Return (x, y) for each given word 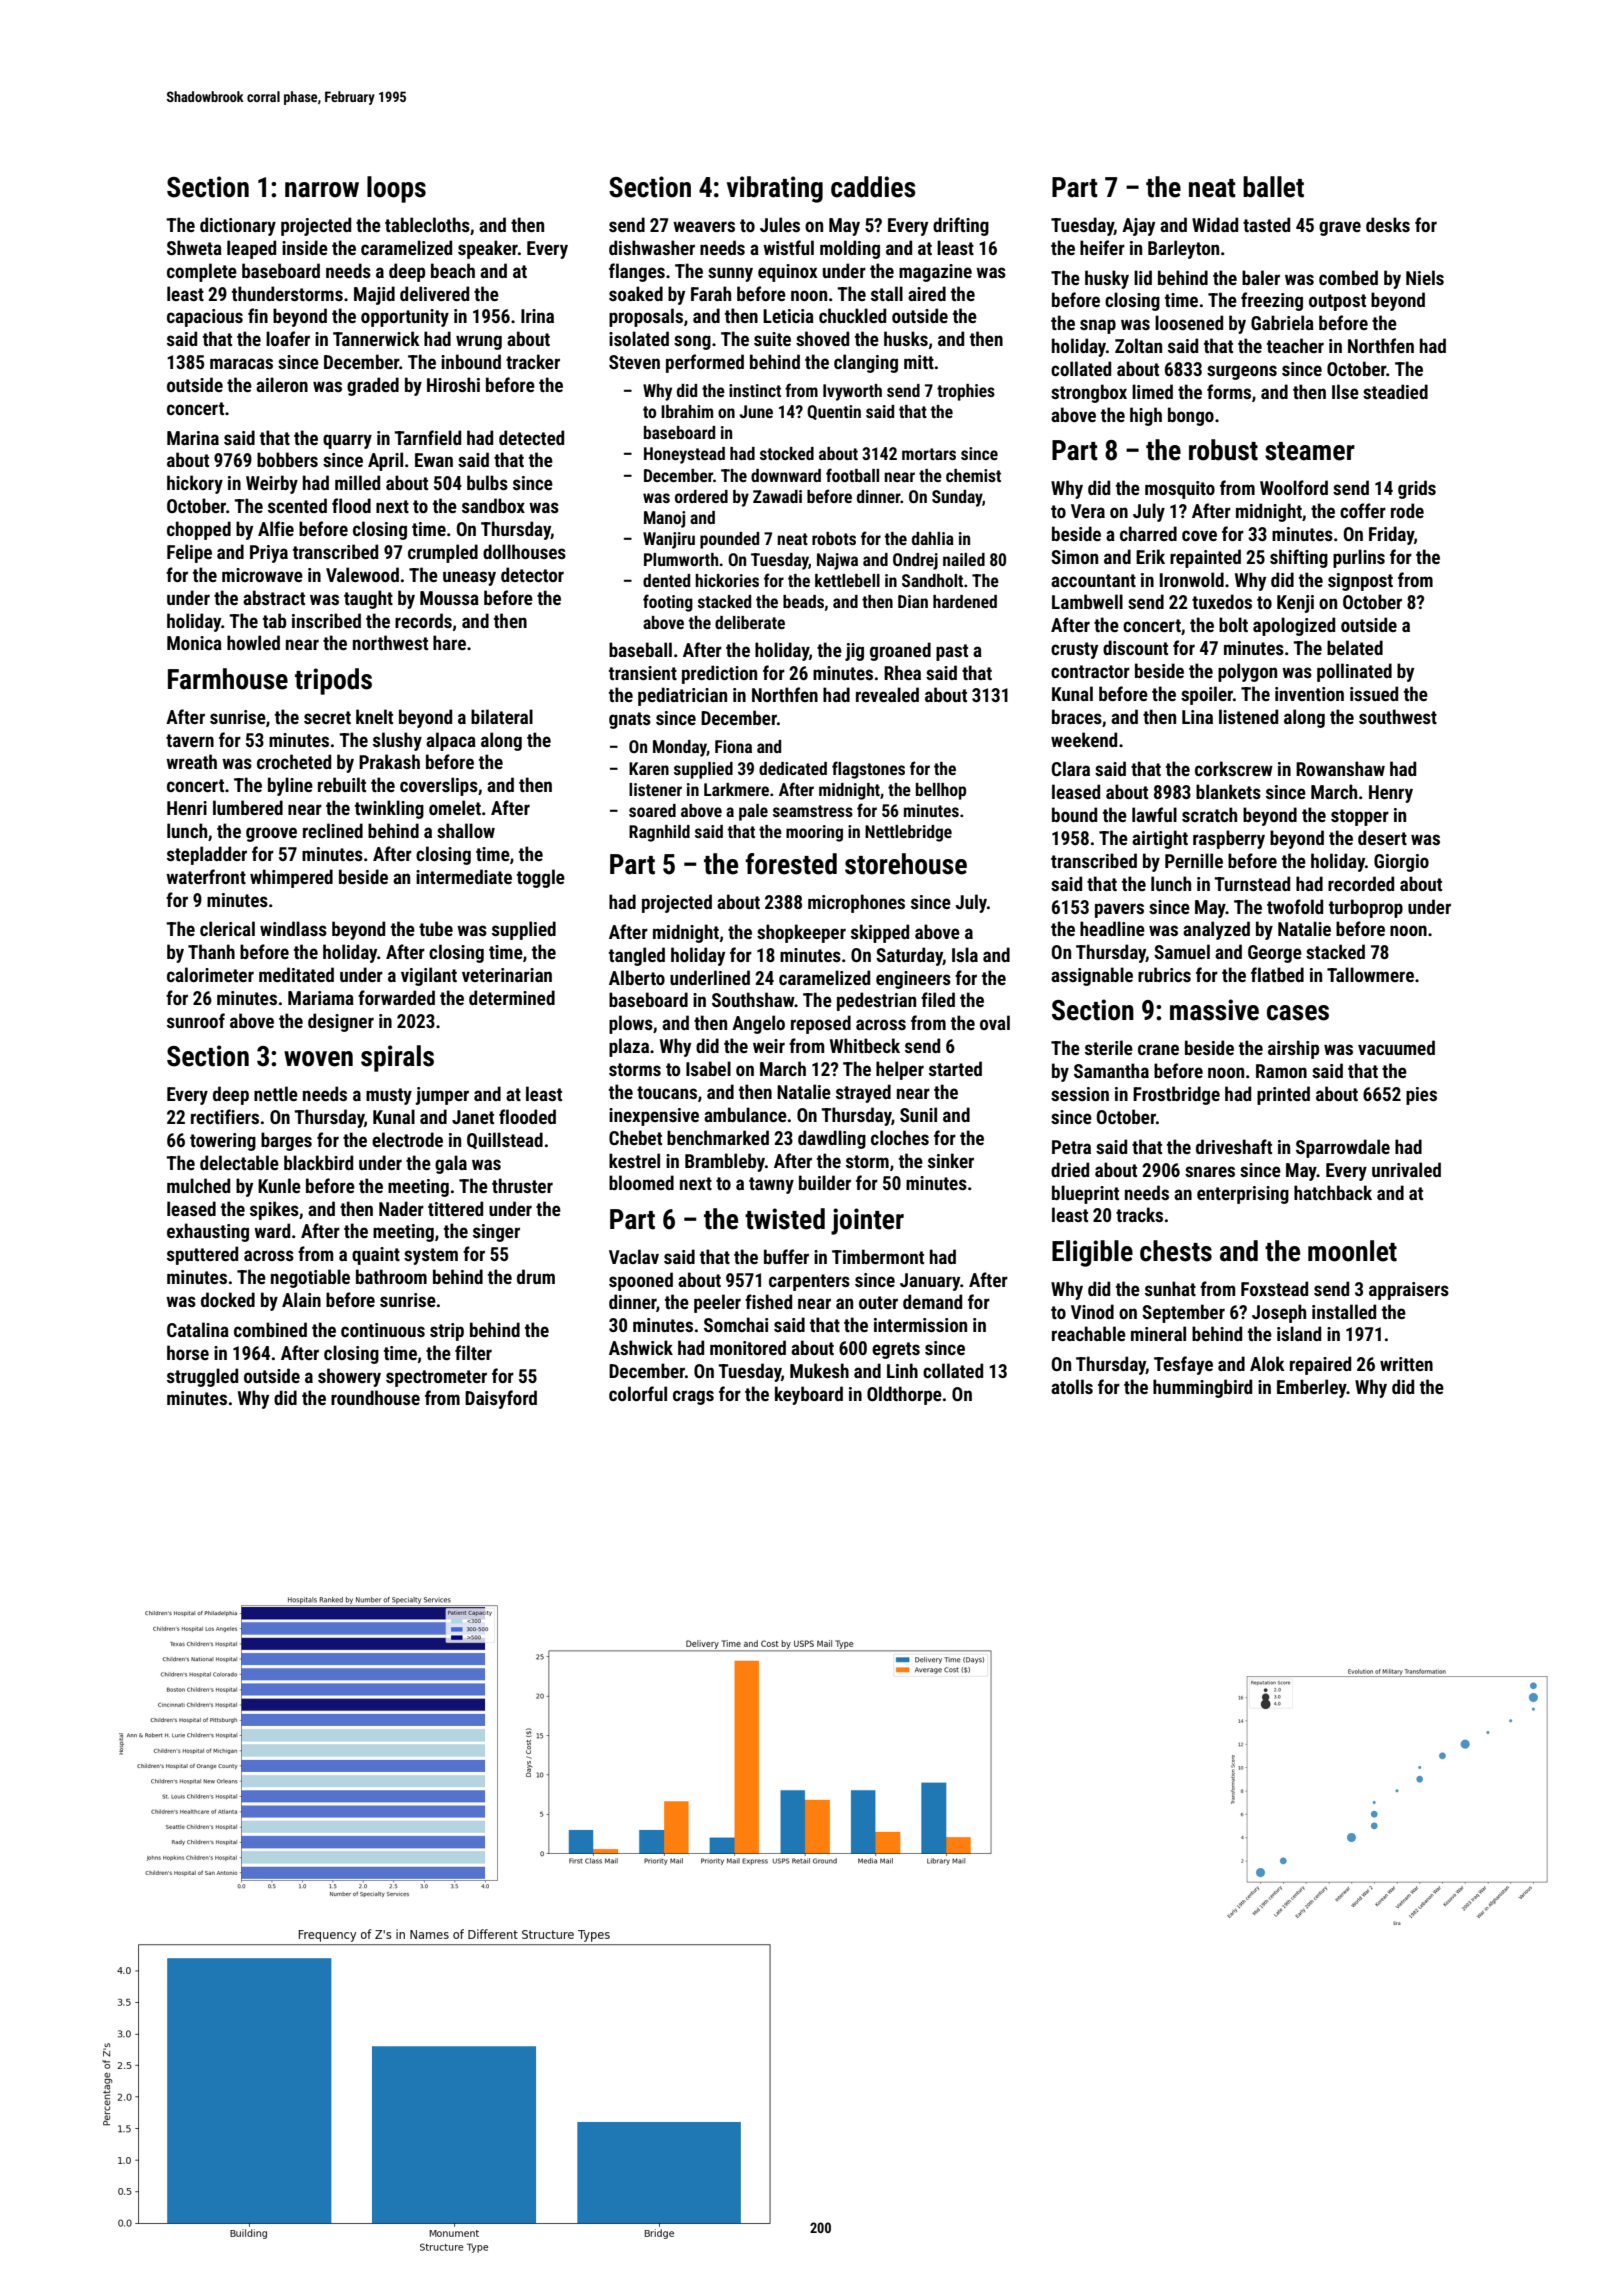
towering (223, 1142)
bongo (1191, 416)
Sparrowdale (1343, 1148)
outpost (1337, 302)
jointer (867, 1221)
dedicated (793, 768)
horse (188, 1352)
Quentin (834, 412)
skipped (880, 933)
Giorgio (1401, 863)
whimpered (291, 878)
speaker (488, 249)
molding (850, 249)
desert (1382, 837)
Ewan (434, 460)
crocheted (294, 761)
